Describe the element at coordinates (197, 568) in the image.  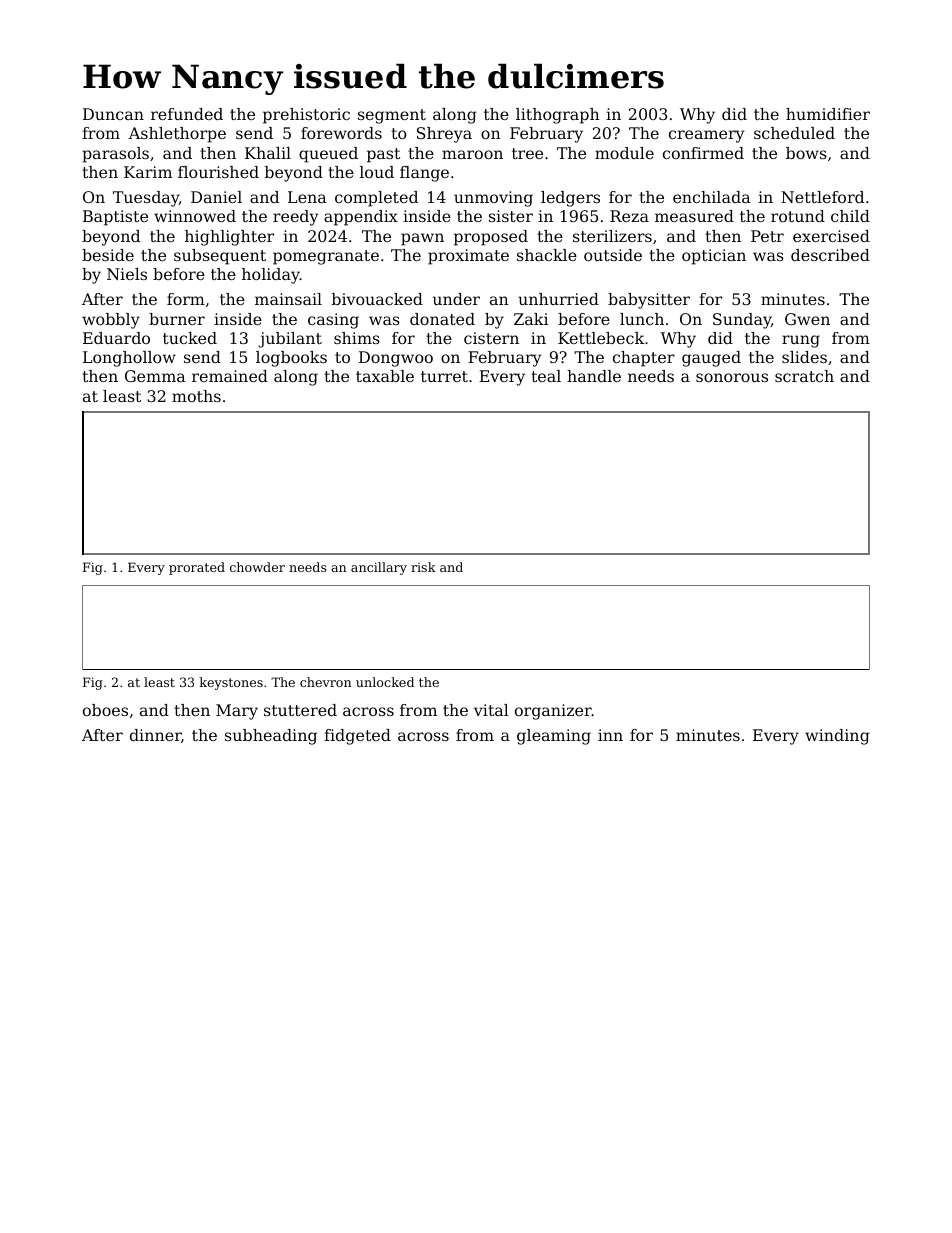
I see `prorated` at that location.
